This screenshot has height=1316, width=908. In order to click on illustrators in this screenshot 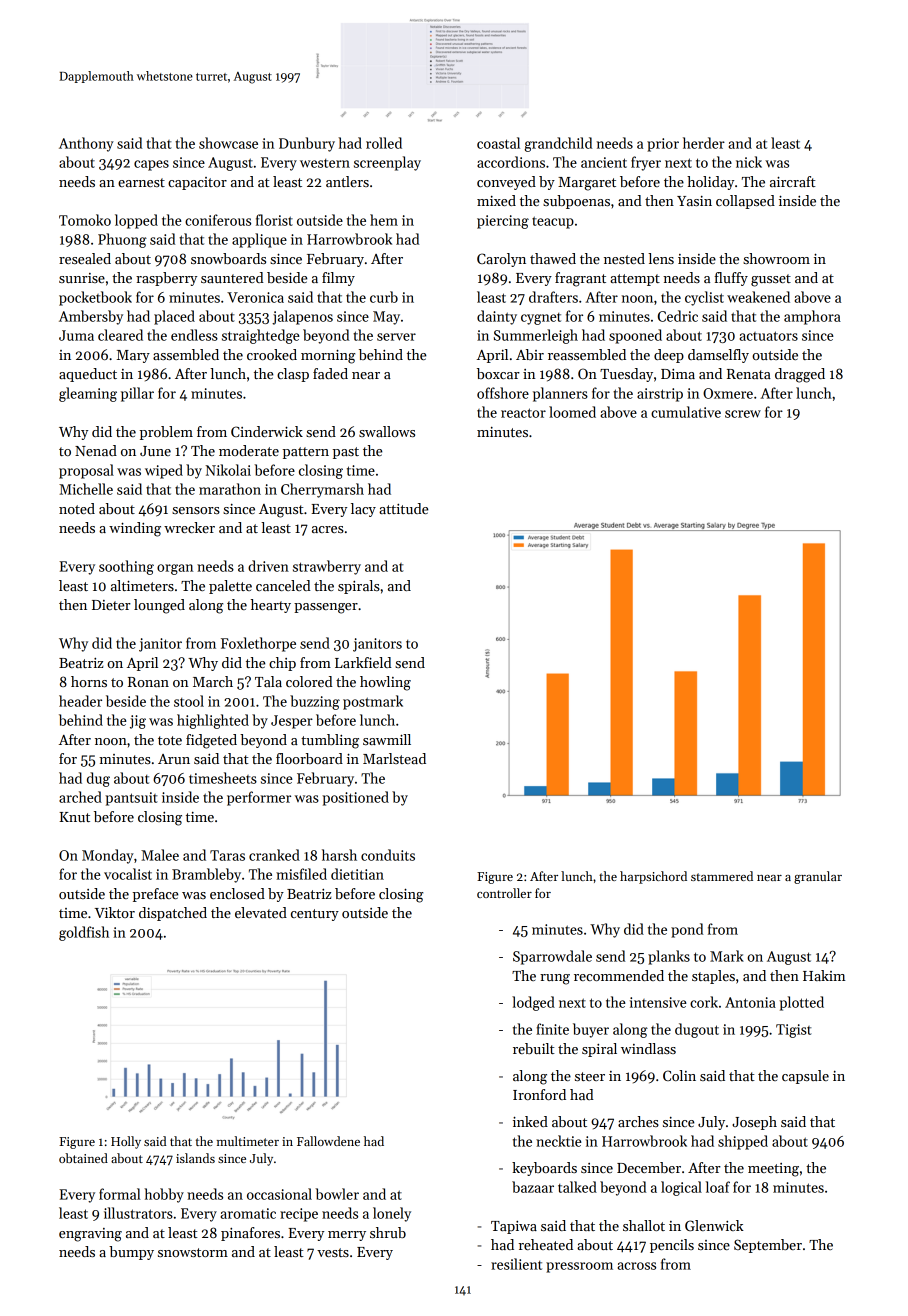, I will do `click(138, 1213)`.
